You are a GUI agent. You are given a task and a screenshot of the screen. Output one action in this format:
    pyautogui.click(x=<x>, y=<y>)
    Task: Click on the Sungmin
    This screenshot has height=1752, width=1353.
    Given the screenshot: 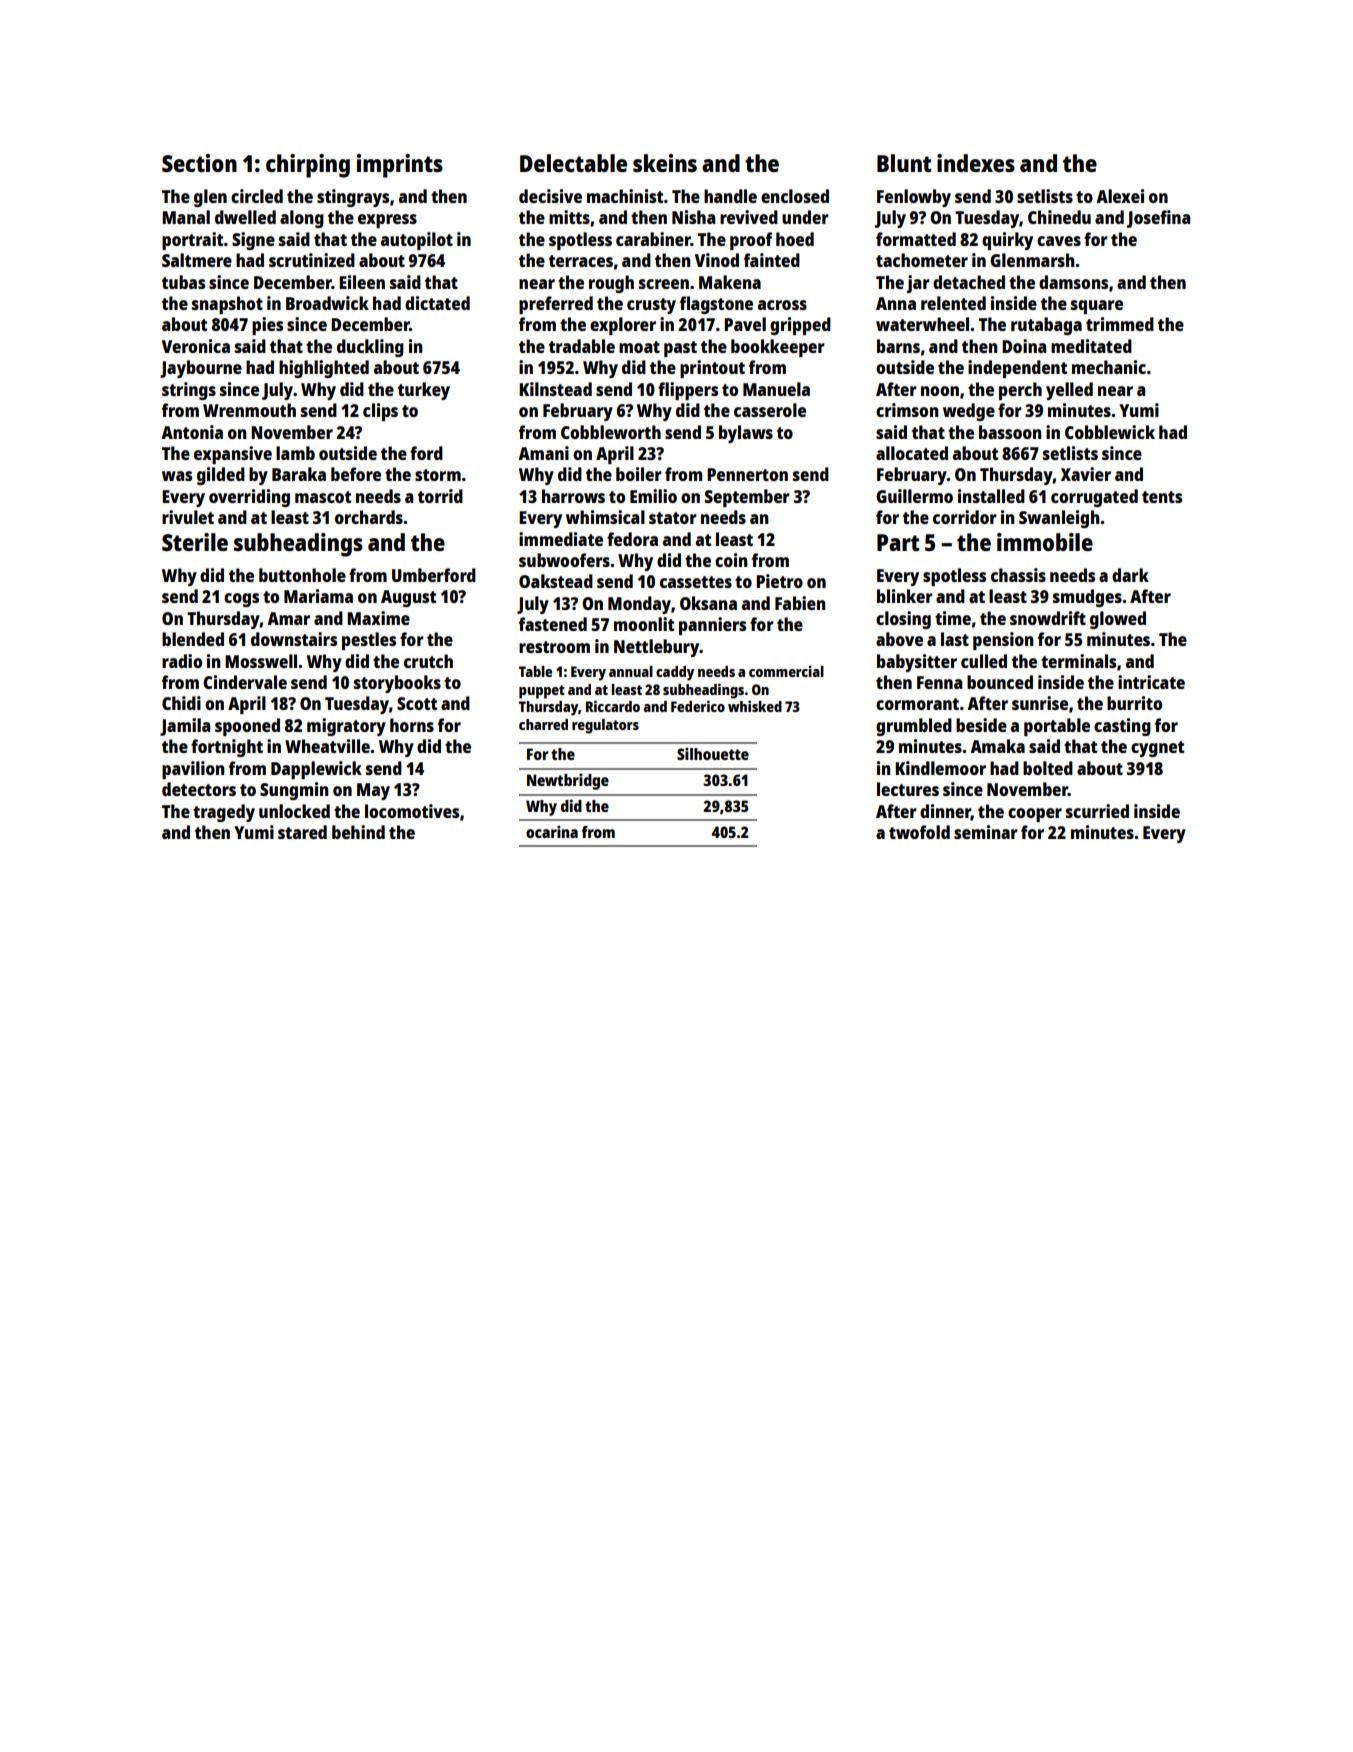 What is the action you would take?
    pyautogui.click(x=294, y=791)
